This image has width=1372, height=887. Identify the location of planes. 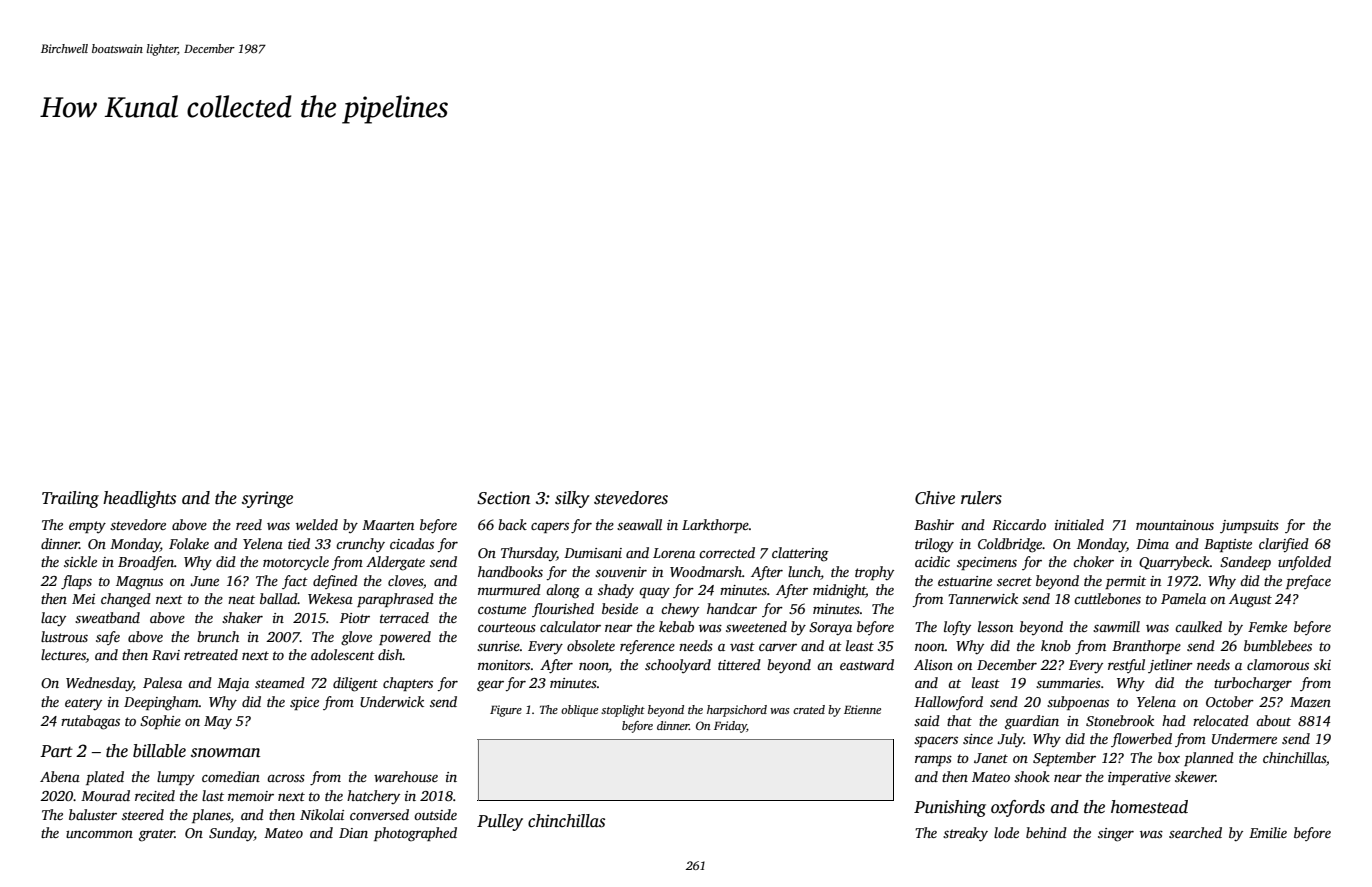
(211, 816).
